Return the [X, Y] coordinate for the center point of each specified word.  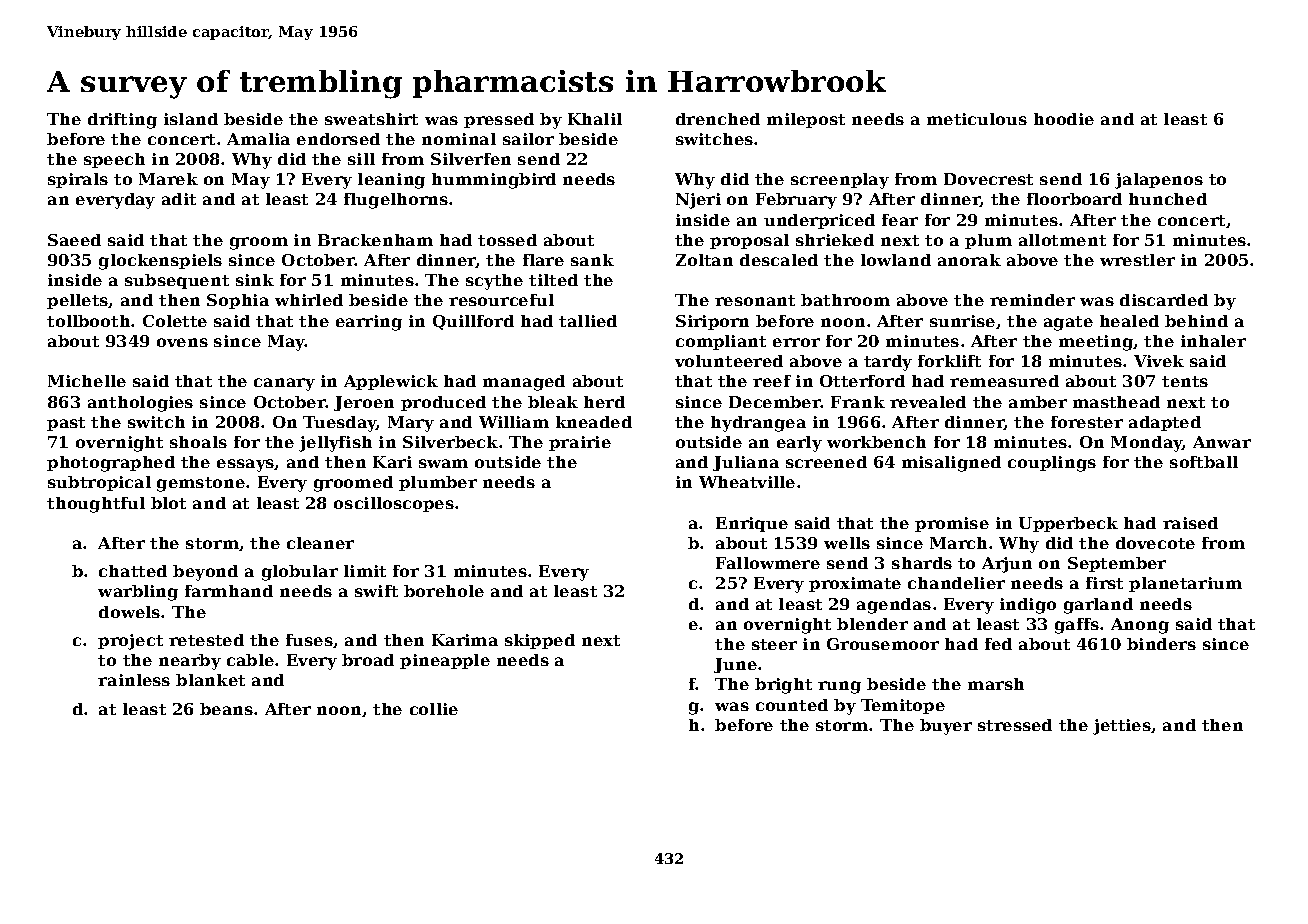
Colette [175, 321]
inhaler [1213, 341]
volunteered [729, 361]
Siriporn [712, 322]
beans [226, 709]
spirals [78, 180]
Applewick [391, 382]
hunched [1168, 199]
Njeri [698, 201]
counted [792, 705]
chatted [133, 571]
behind [1196, 321]
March [958, 543]
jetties [1122, 727]
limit [365, 571]
